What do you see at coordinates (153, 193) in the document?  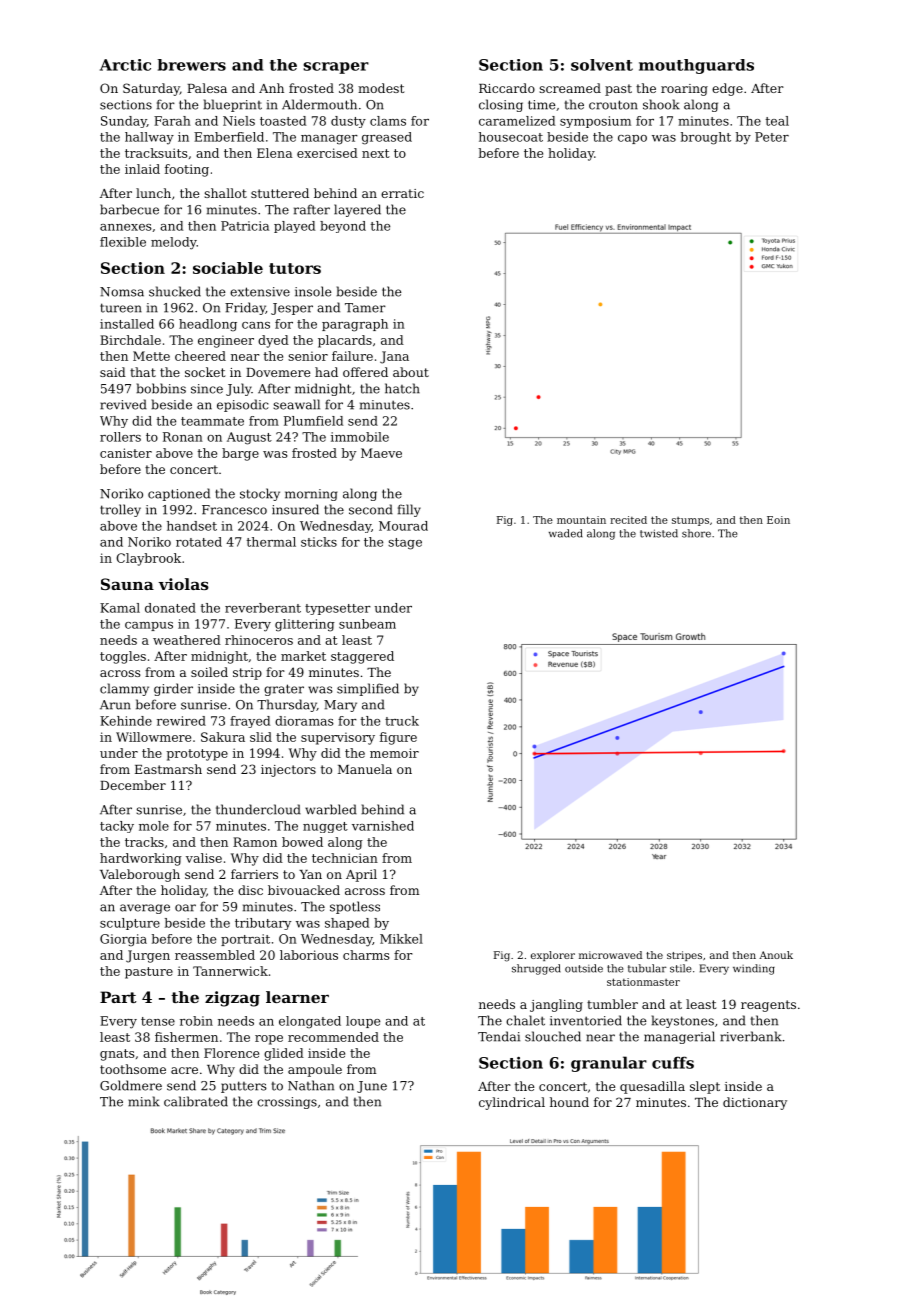 I see `lunch` at bounding box center [153, 193].
